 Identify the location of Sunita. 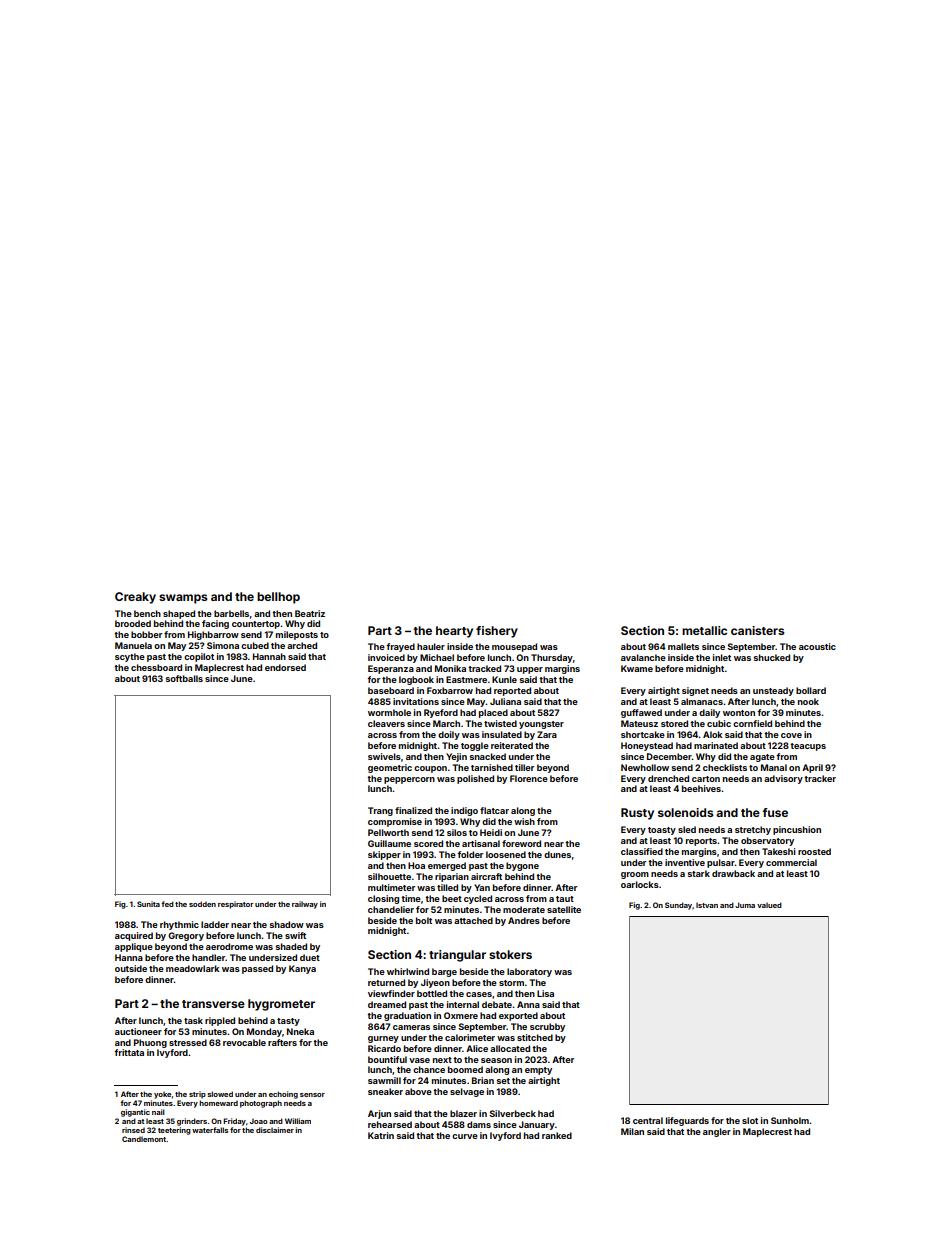
(148, 904).
